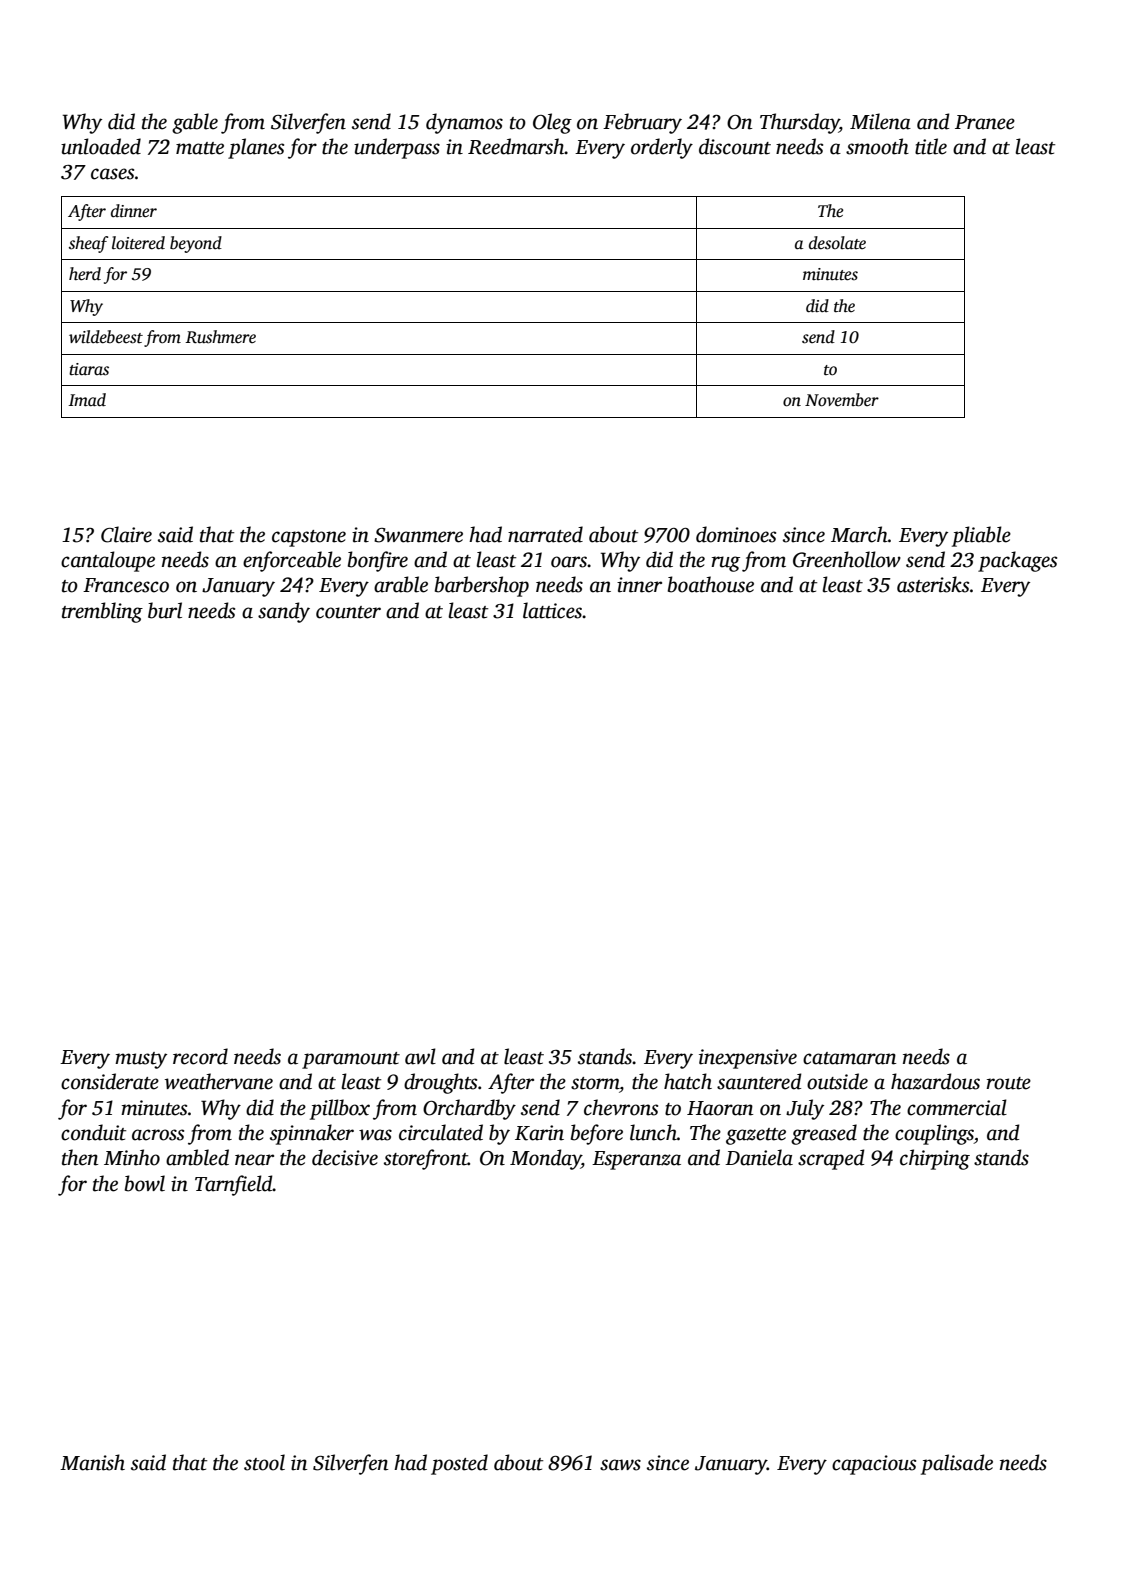  What do you see at coordinates (348, 612) in the screenshot?
I see `counter` at bounding box center [348, 612].
